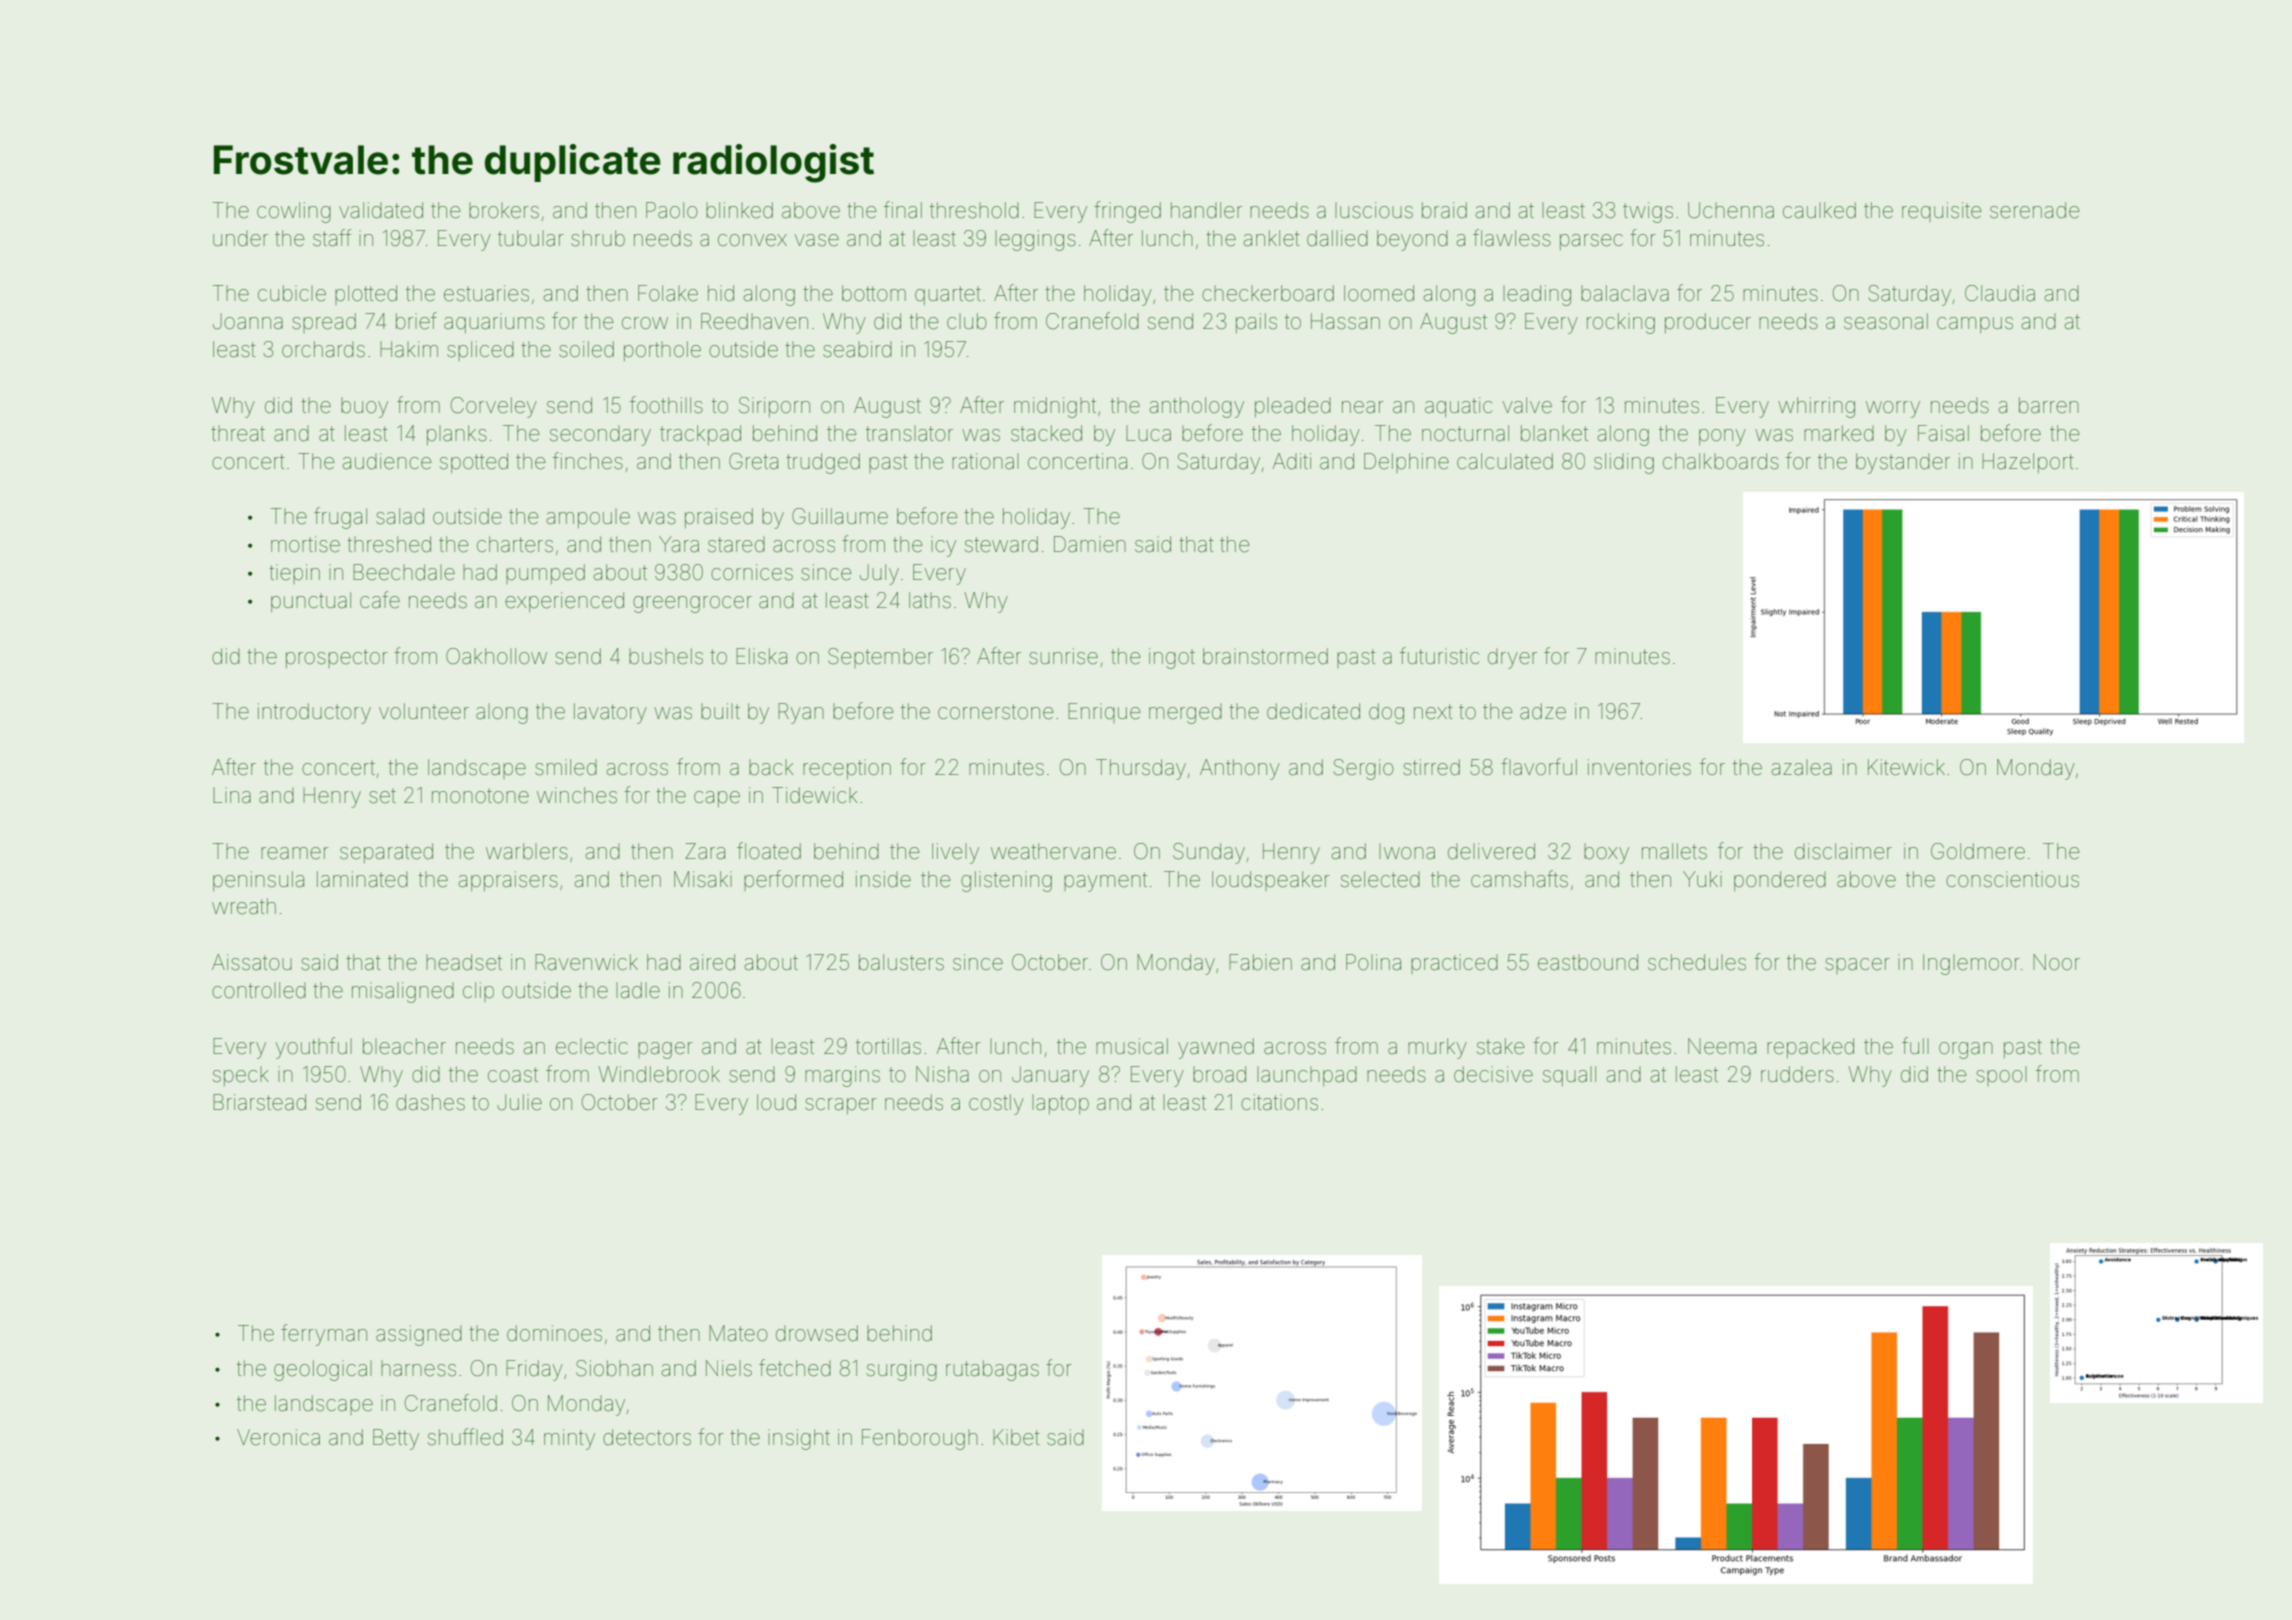 The height and width of the screenshot is (1620, 2292). What do you see at coordinates (1060, 1104) in the screenshot?
I see `laptop` at bounding box center [1060, 1104].
